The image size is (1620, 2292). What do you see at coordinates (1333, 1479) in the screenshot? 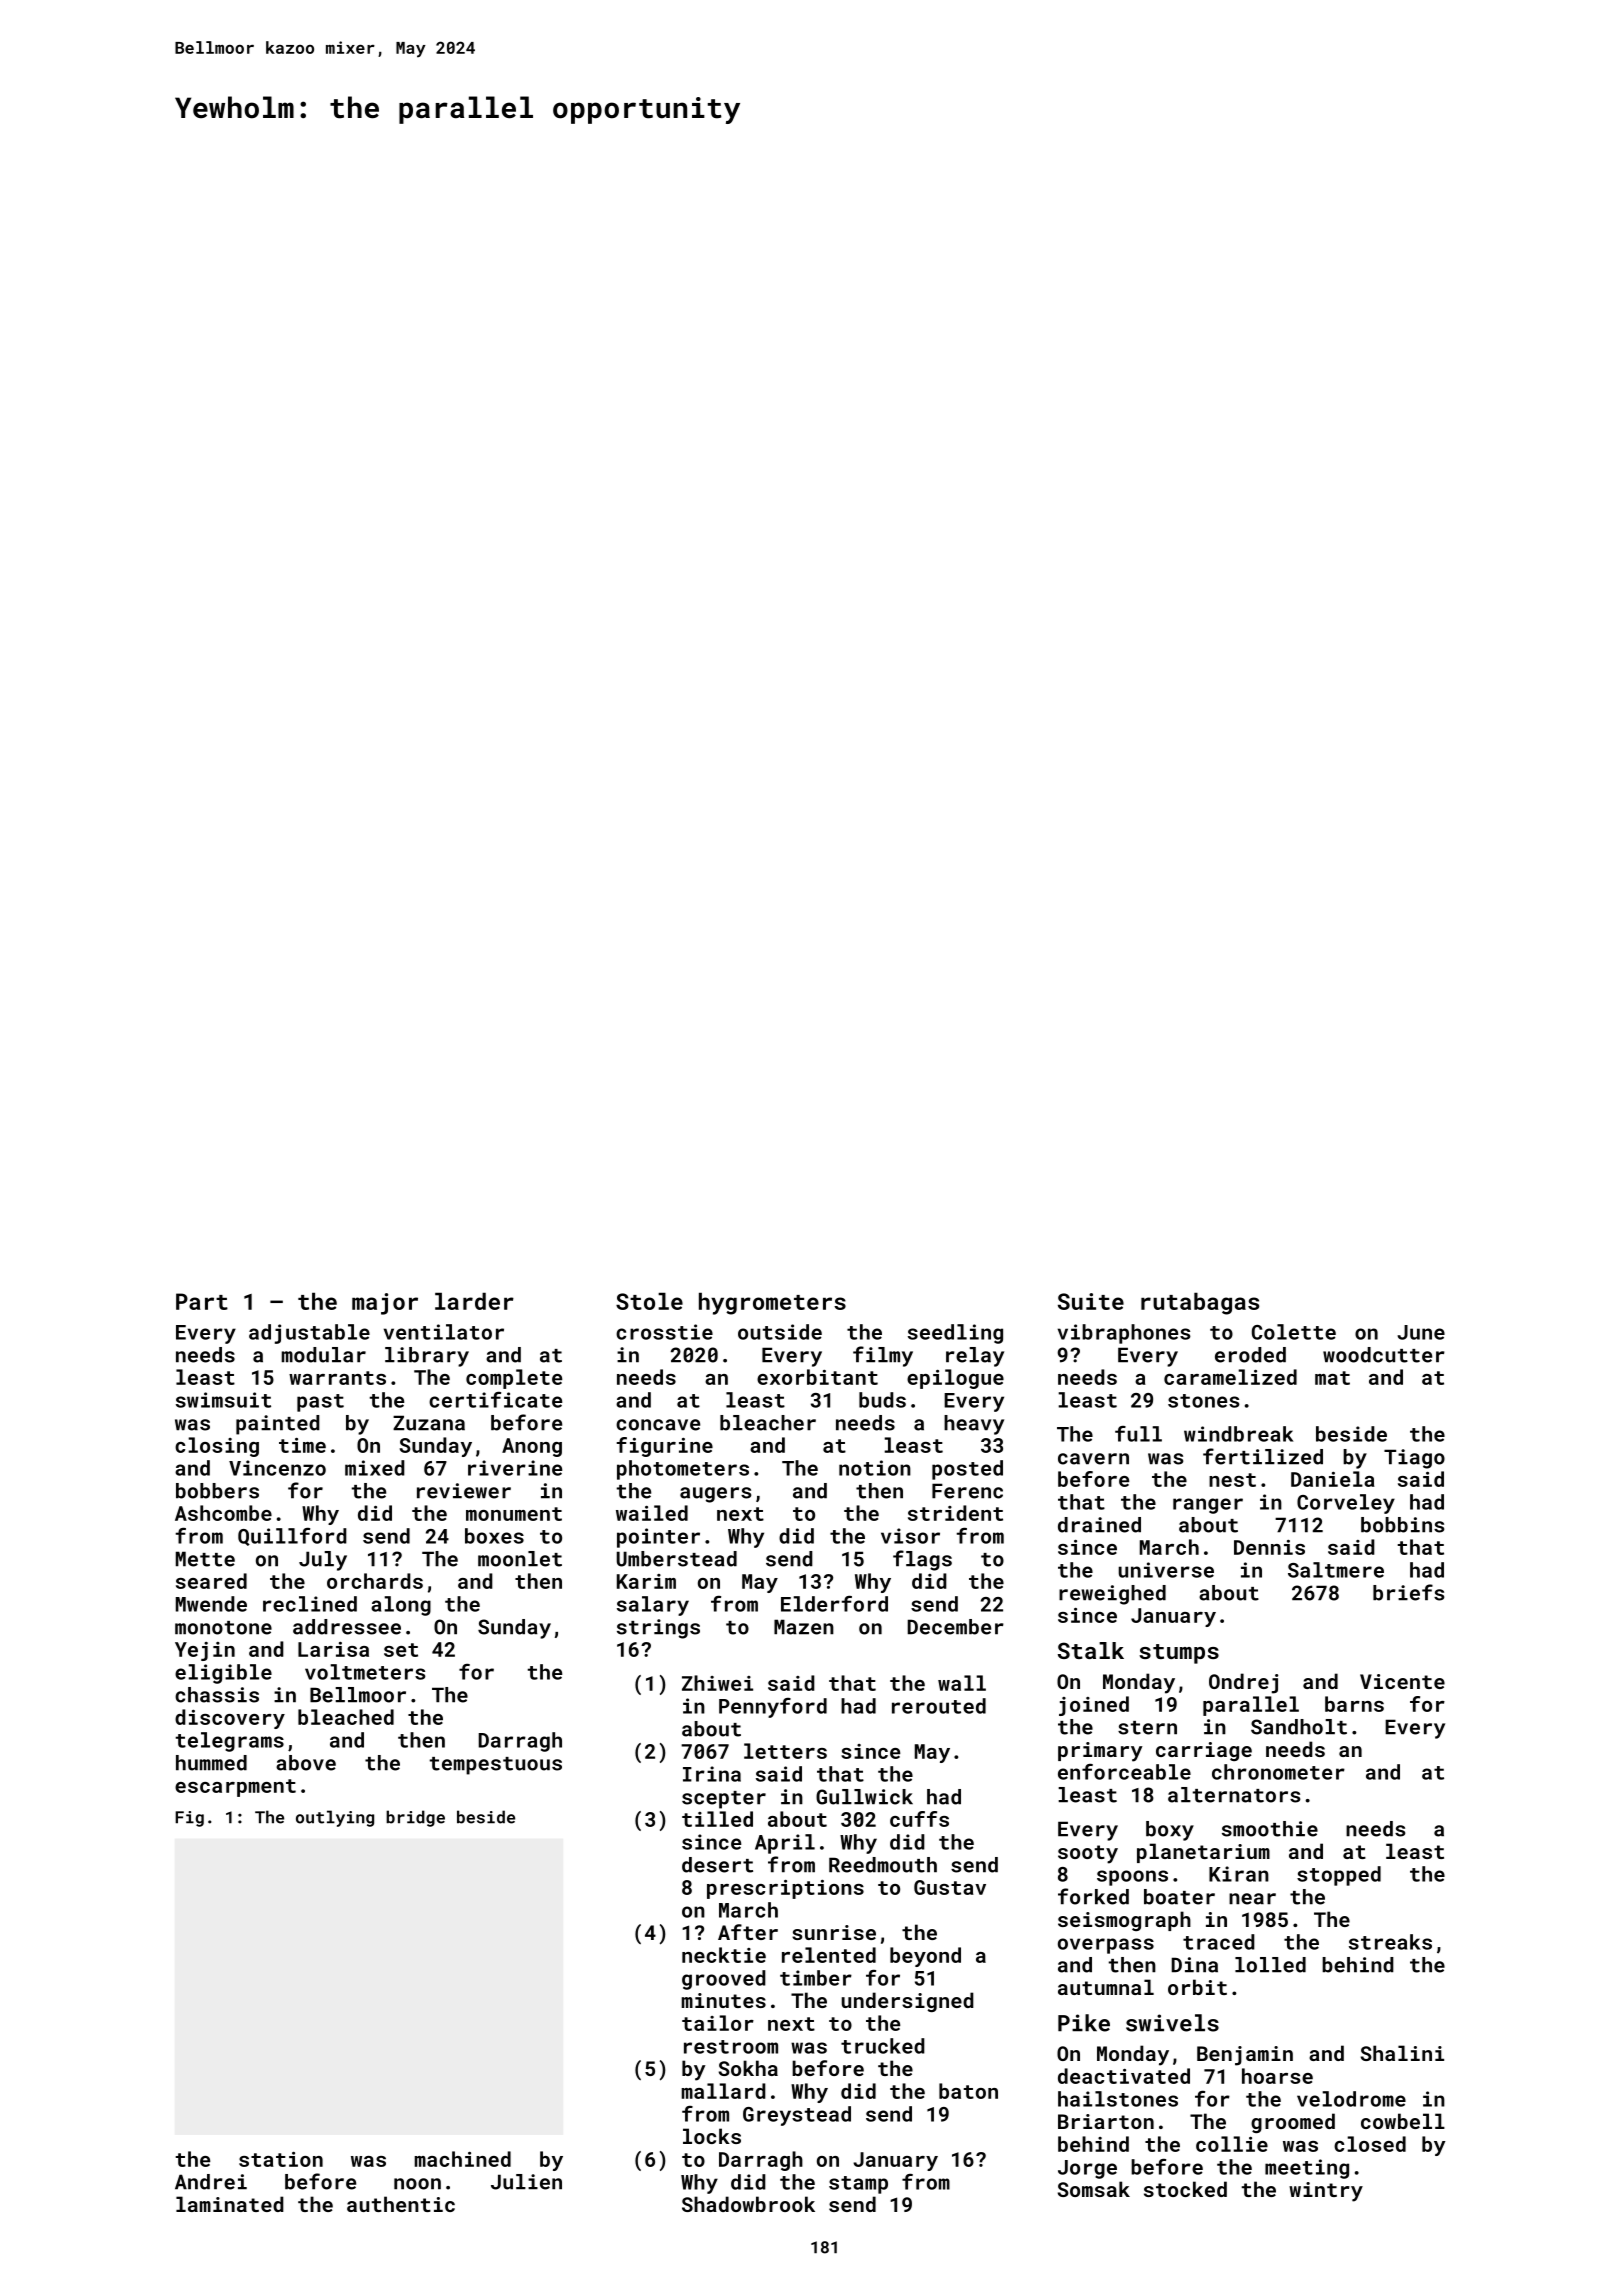
I see `Daniela` at bounding box center [1333, 1479].
